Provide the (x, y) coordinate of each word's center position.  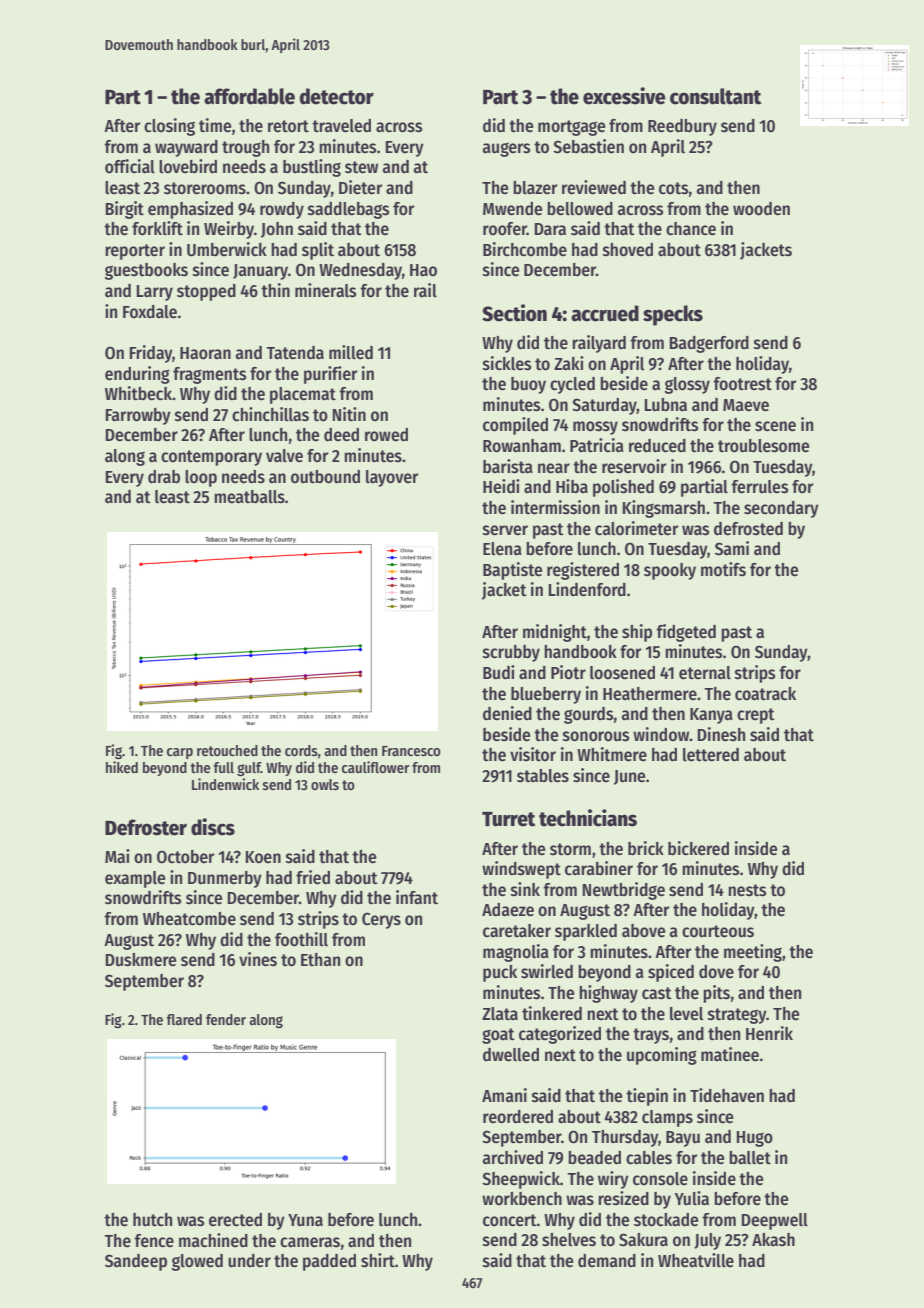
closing (169, 127)
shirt (378, 1260)
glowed (197, 1262)
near (554, 468)
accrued (605, 313)
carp (180, 753)
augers (506, 150)
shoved (628, 250)
